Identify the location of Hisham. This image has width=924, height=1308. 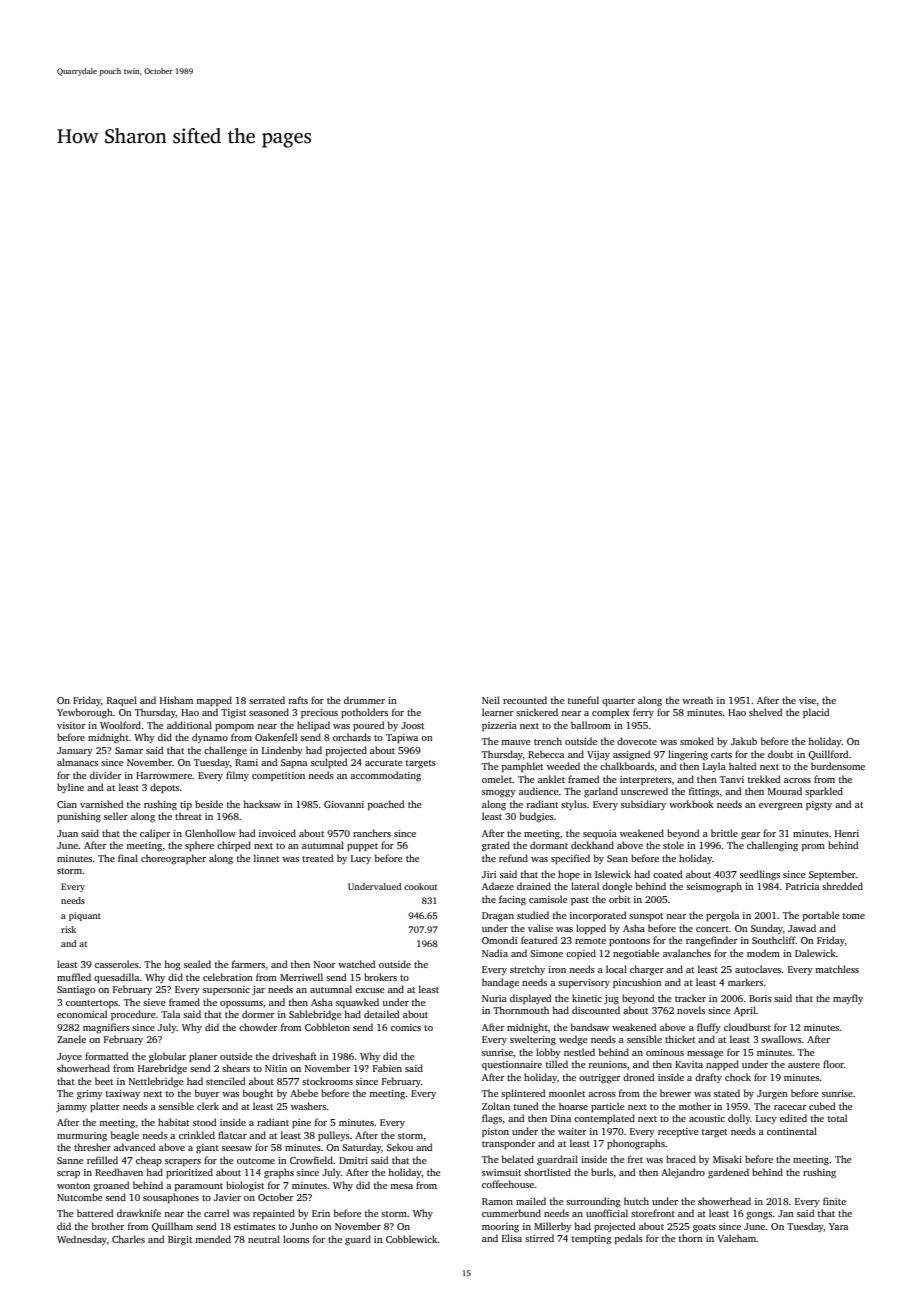
(176, 700).
